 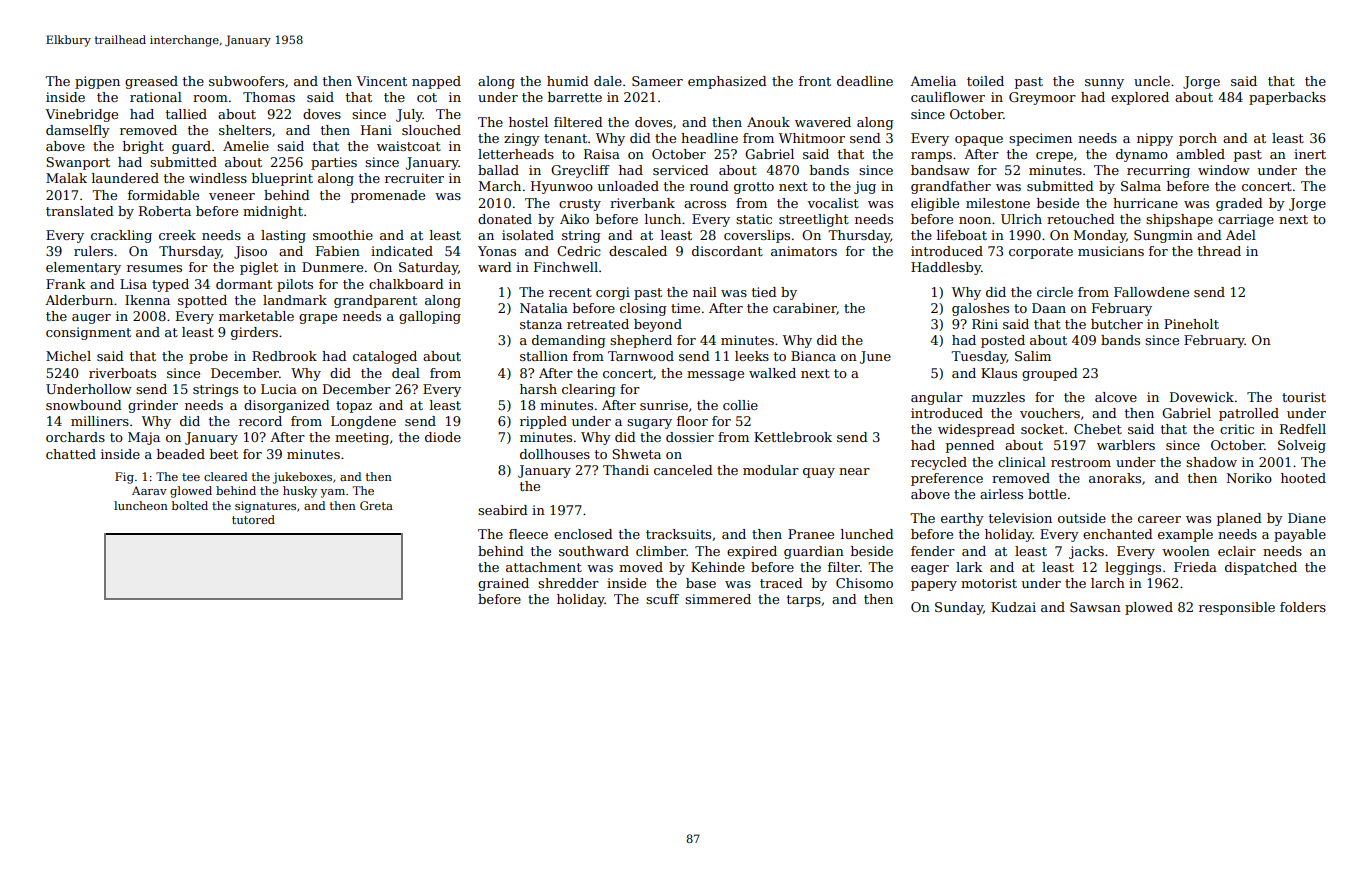 What do you see at coordinates (528, 235) in the screenshot?
I see `isolated` at bounding box center [528, 235].
